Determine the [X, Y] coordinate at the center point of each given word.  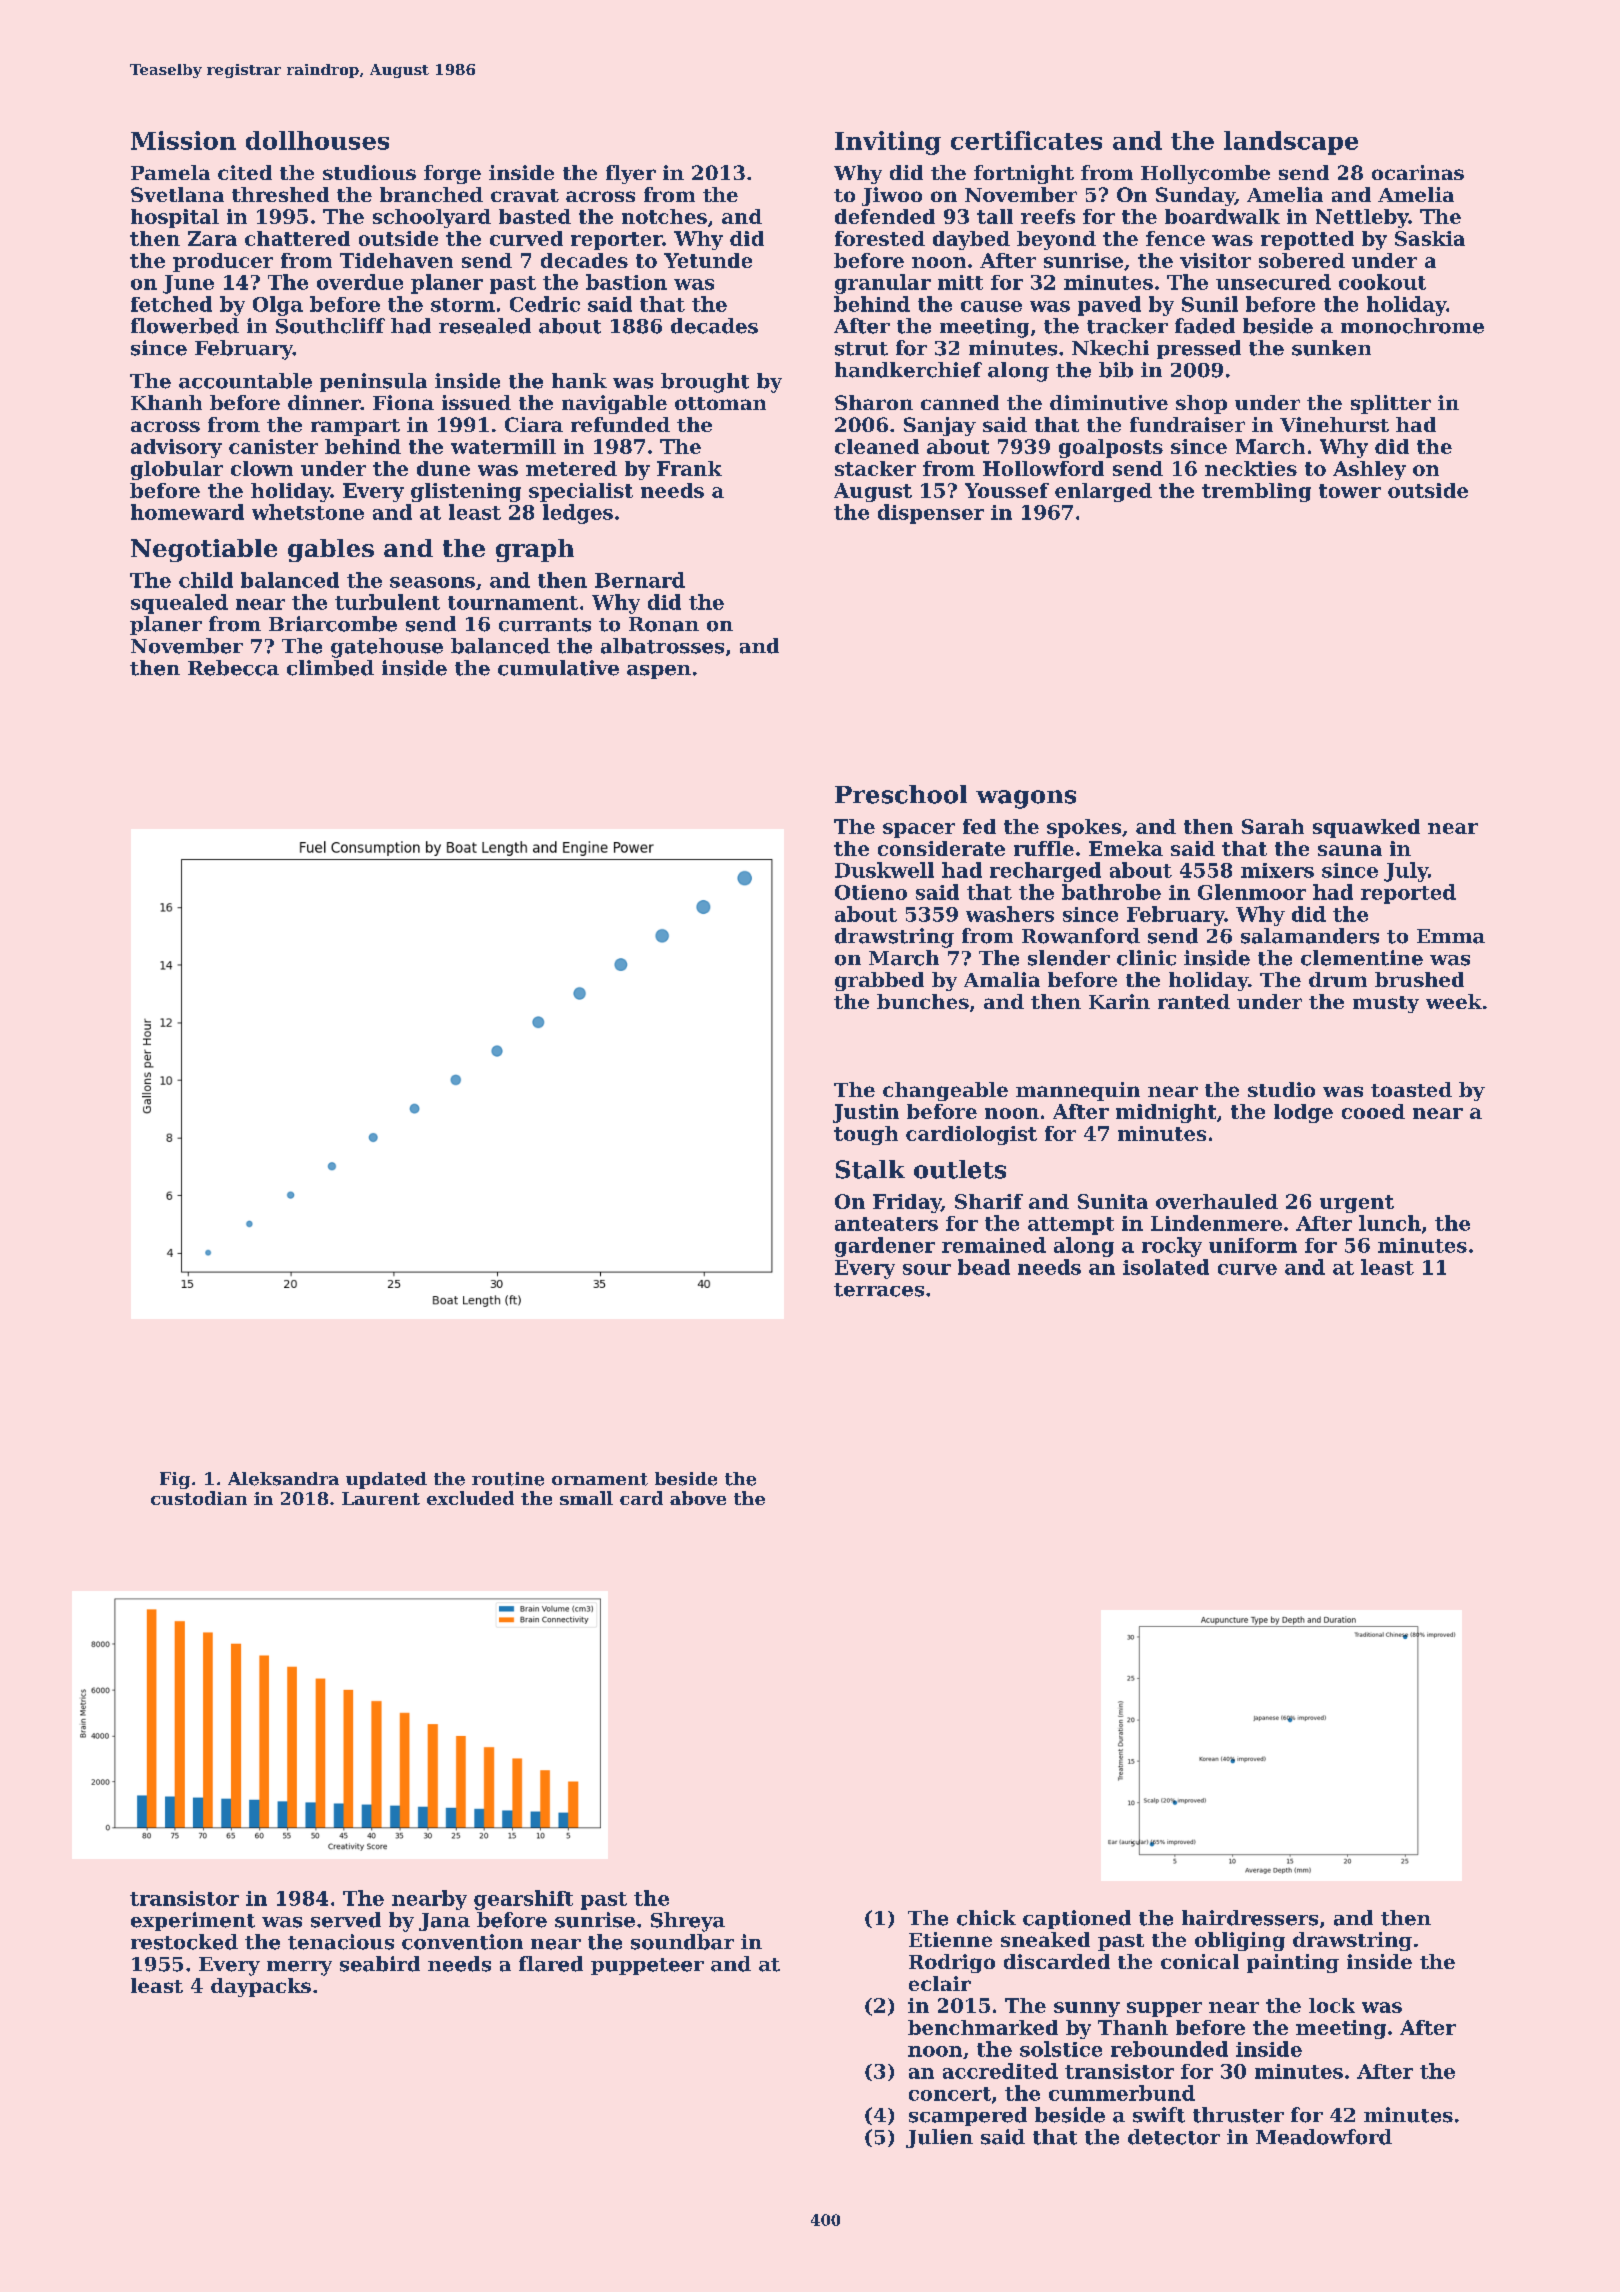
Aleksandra [283, 1479]
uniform [1253, 1245]
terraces [879, 1290]
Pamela [170, 172]
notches [664, 216]
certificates [1026, 140]
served [346, 1920]
